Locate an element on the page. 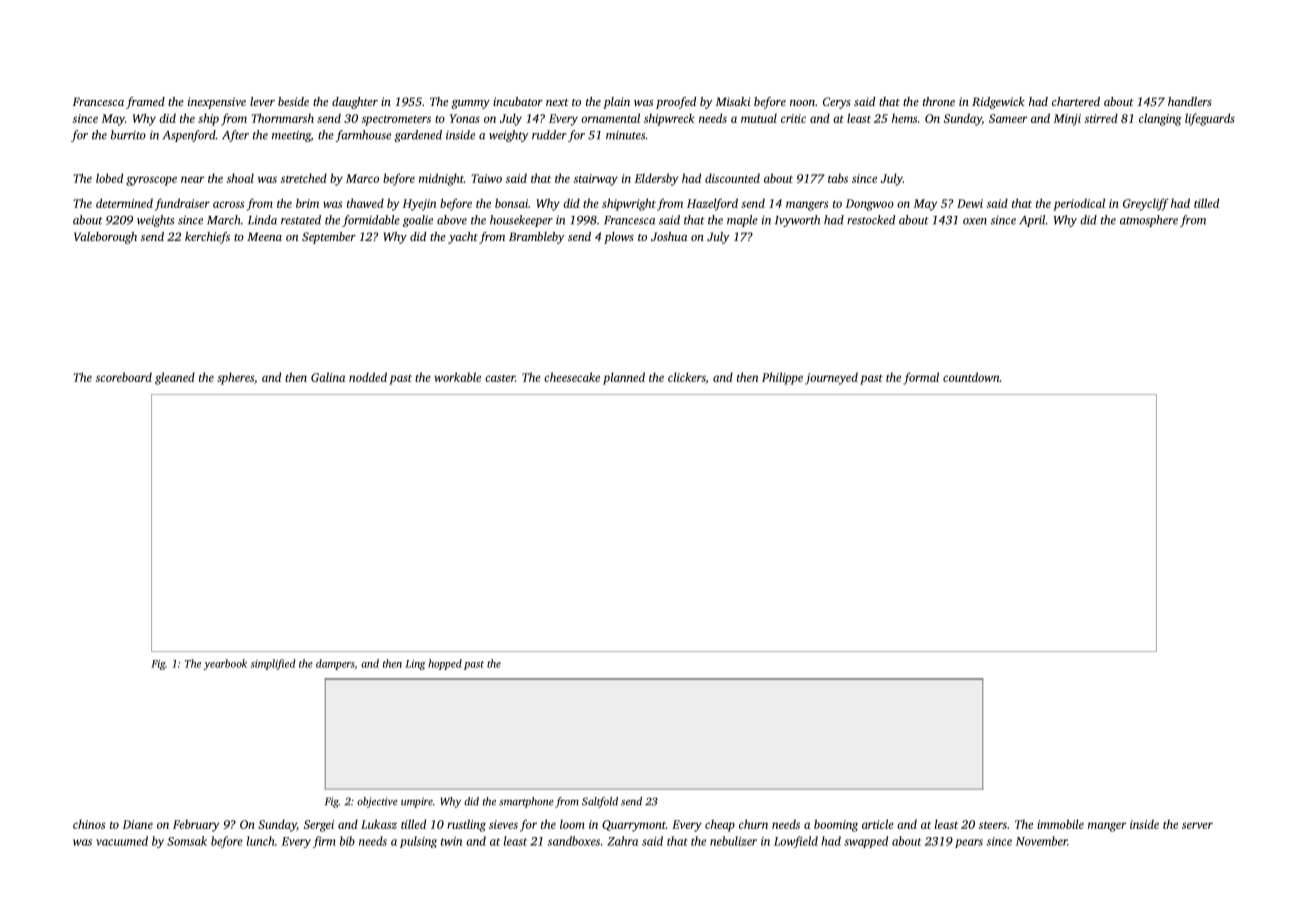 Image resolution: width=1308 pixels, height=924 pixels. February is located at coordinates (196, 825).
